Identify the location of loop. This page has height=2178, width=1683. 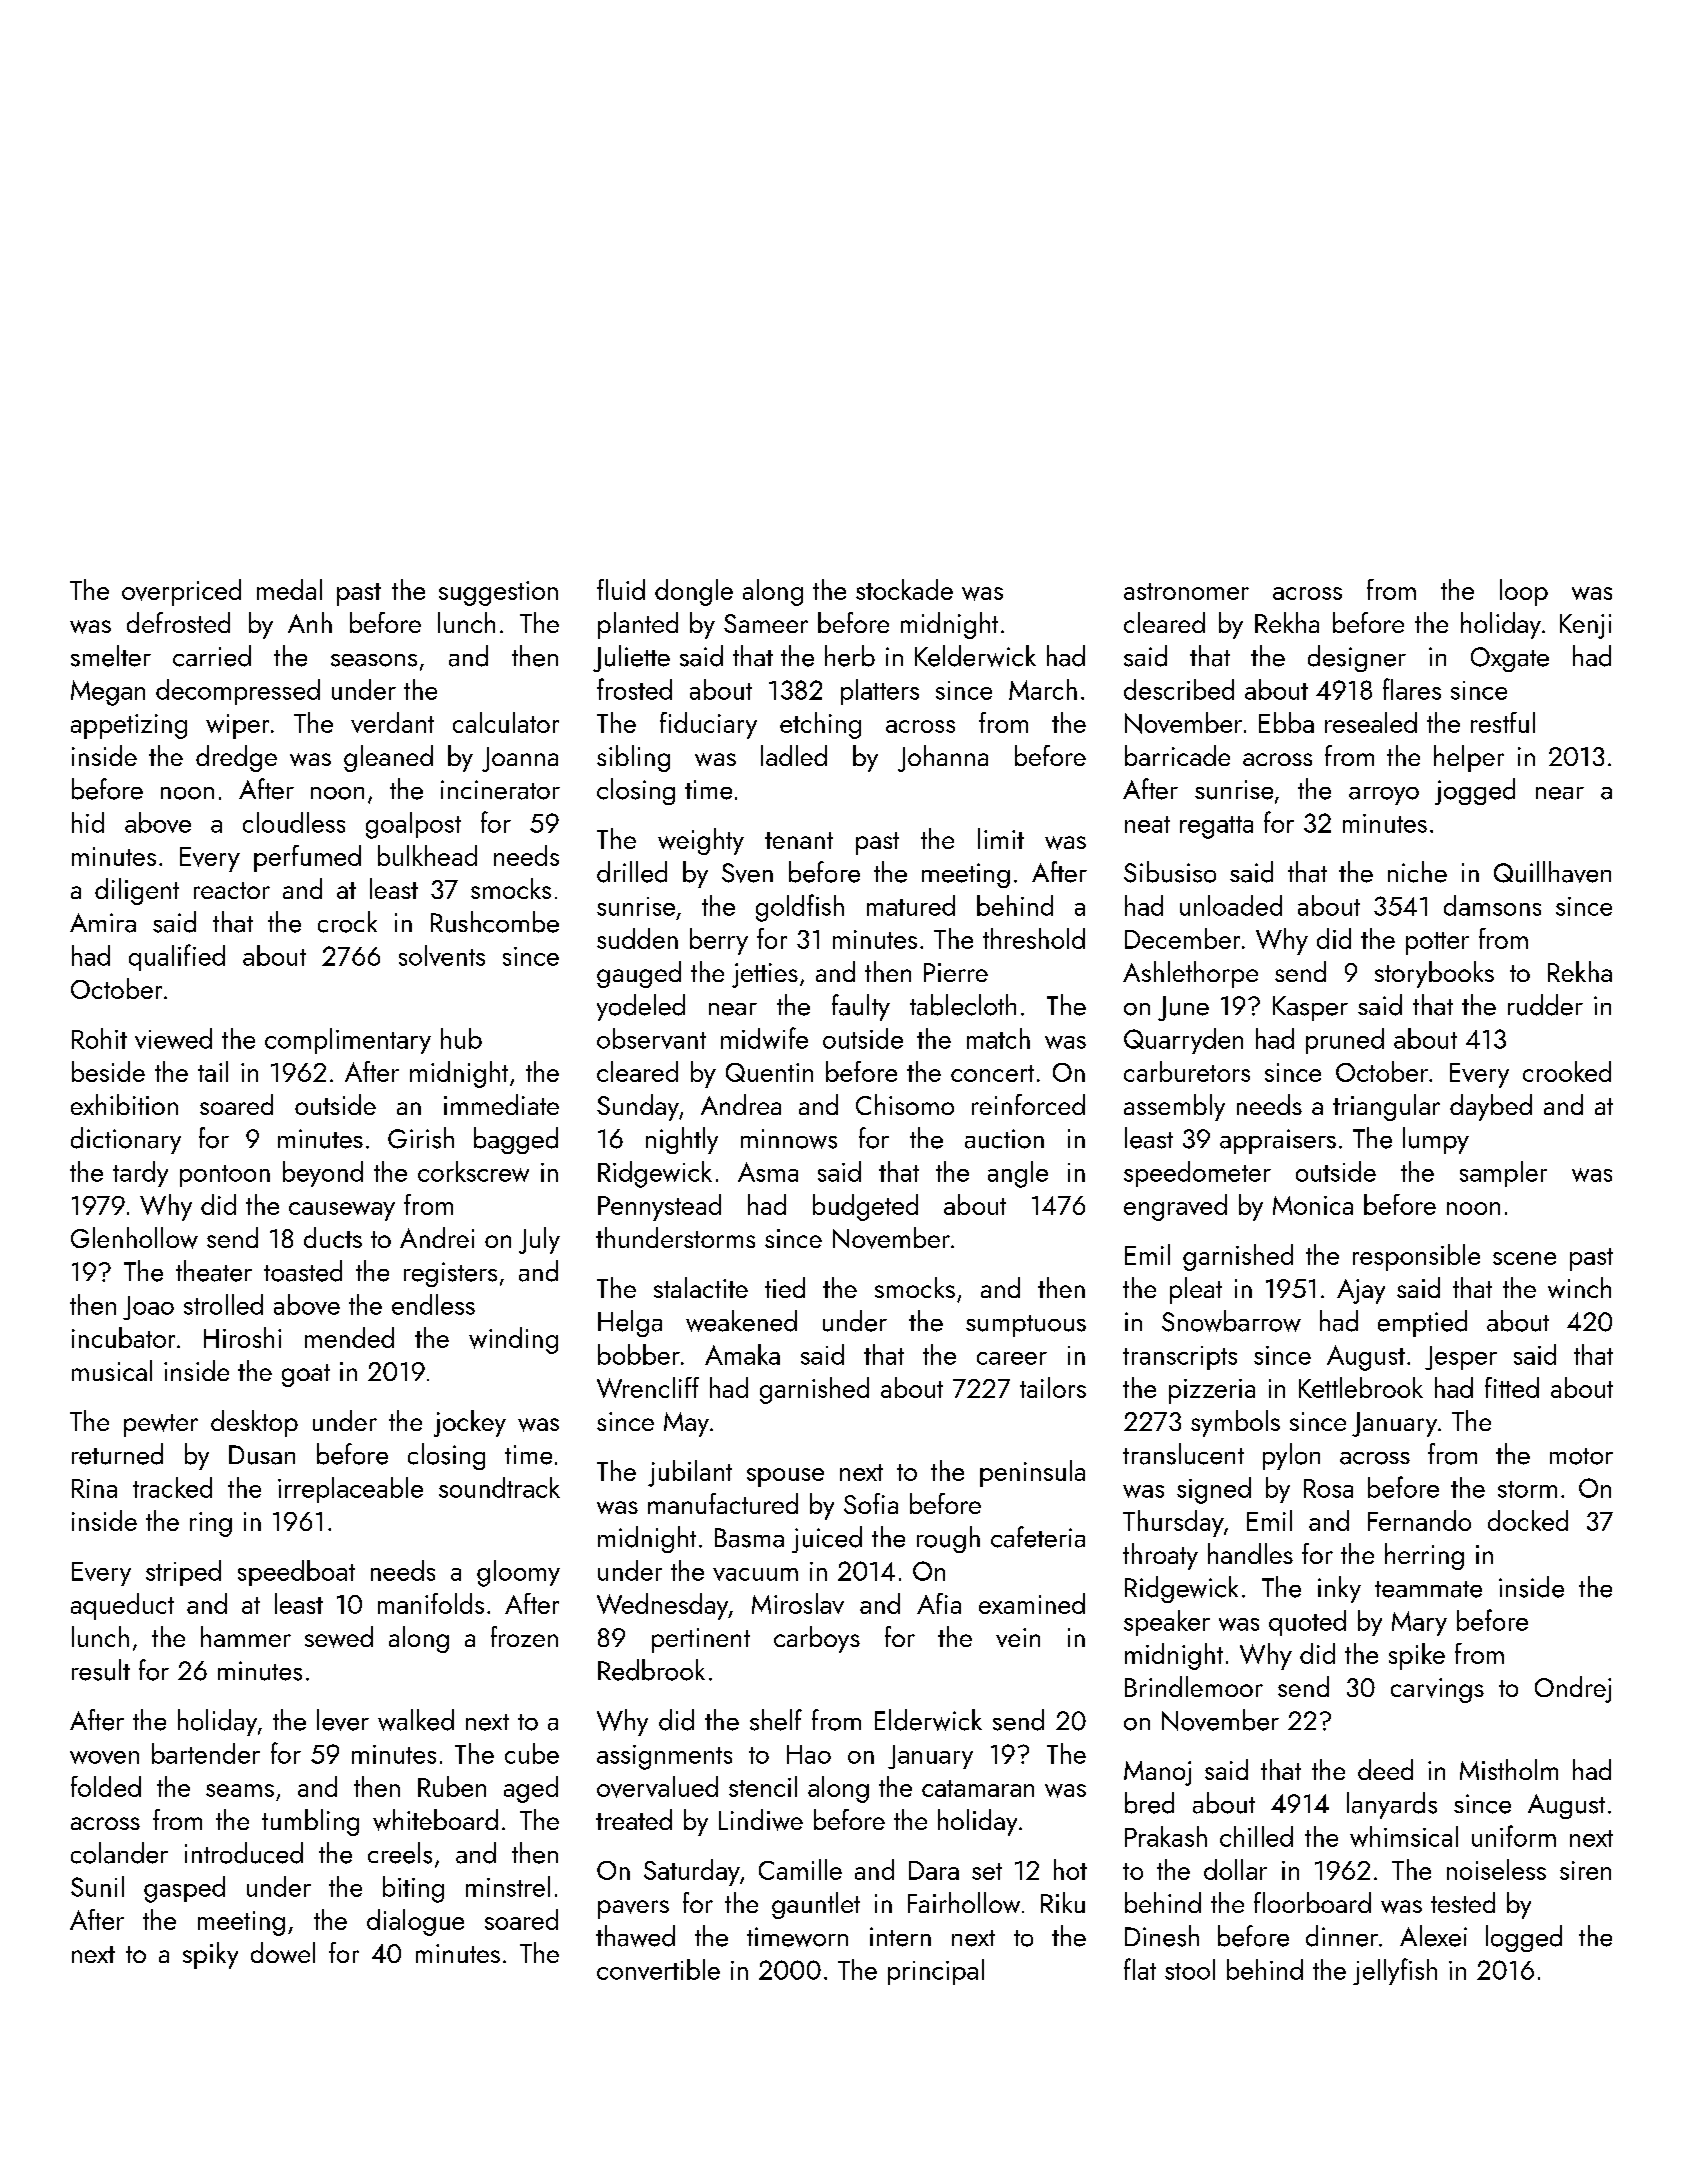
(1524, 592).
